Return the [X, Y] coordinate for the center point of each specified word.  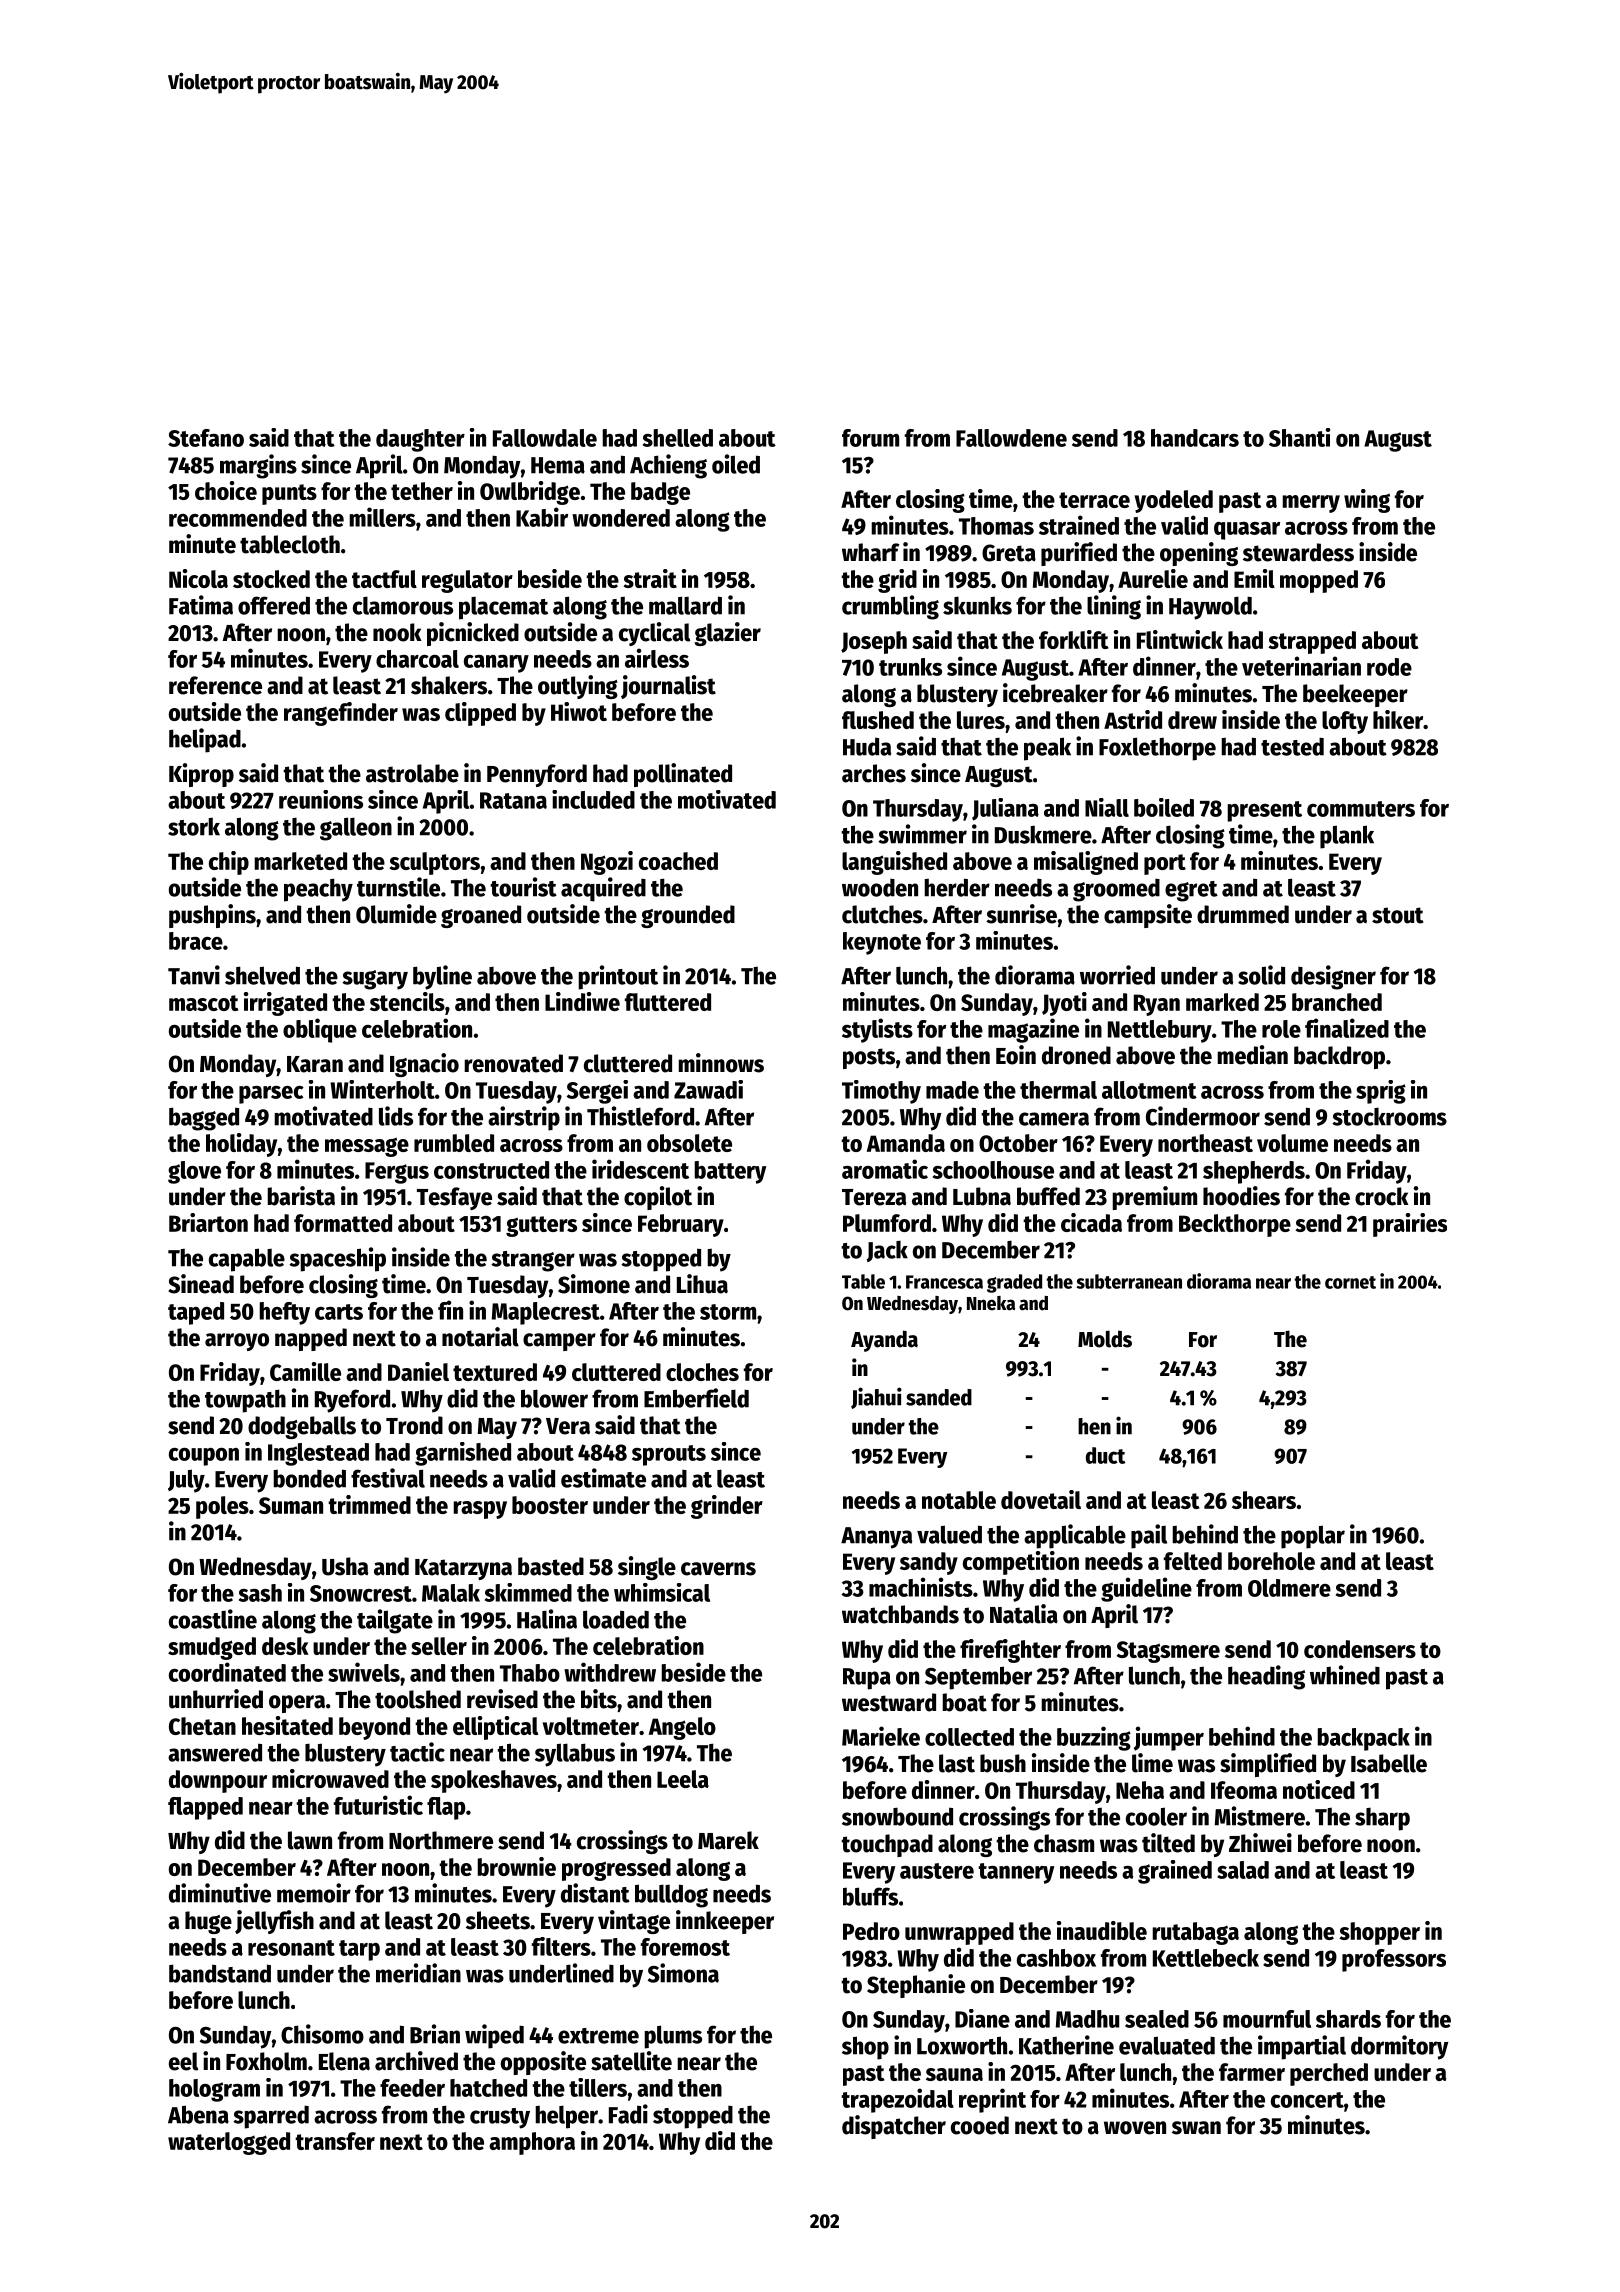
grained [1175, 1872]
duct [1106, 1455]
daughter [420, 440]
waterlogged [229, 2143]
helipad [205, 740]
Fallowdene [1011, 438]
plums [673, 2037]
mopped [1319, 581]
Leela [683, 1779]
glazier [727, 634]
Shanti [1299, 437]
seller [439, 1646]
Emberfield [696, 1398]
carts [339, 1312]
